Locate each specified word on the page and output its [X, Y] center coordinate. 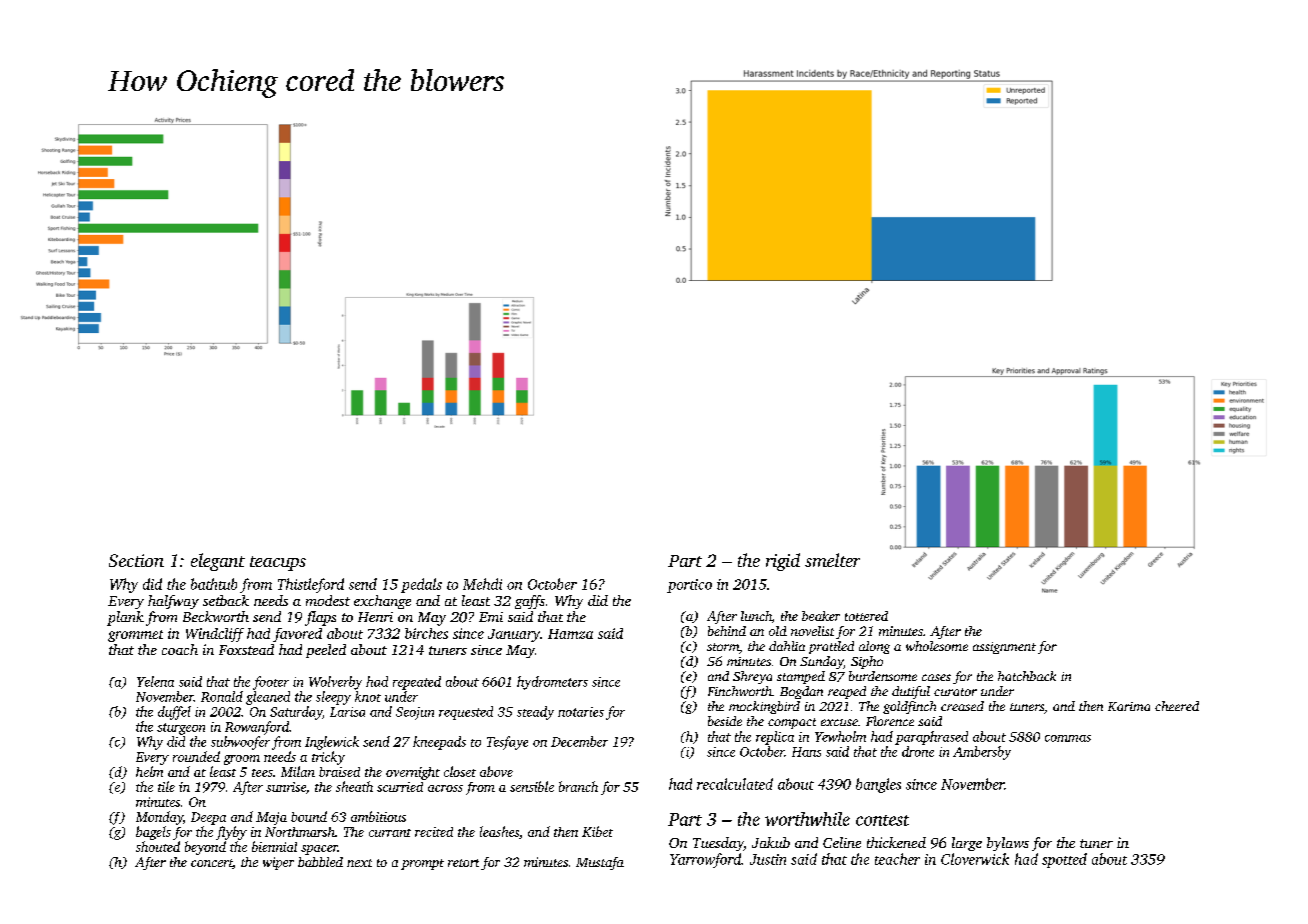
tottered [866, 616]
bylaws [1008, 844]
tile [166, 786]
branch [578, 786]
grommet [135, 636]
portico [689, 586]
